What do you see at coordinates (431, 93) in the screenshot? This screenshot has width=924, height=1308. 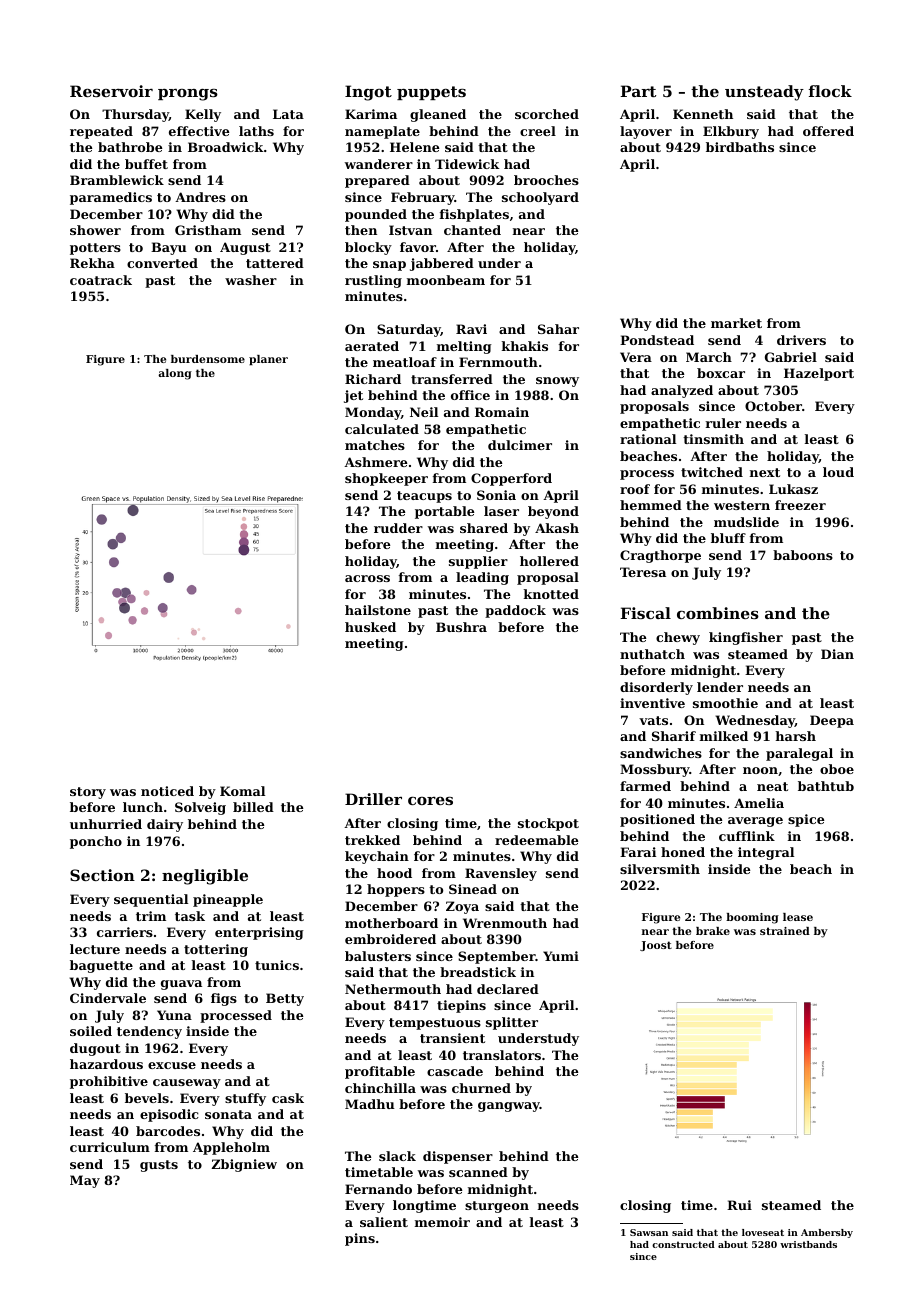 I see `puppets` at bounding box center [431, 93].
